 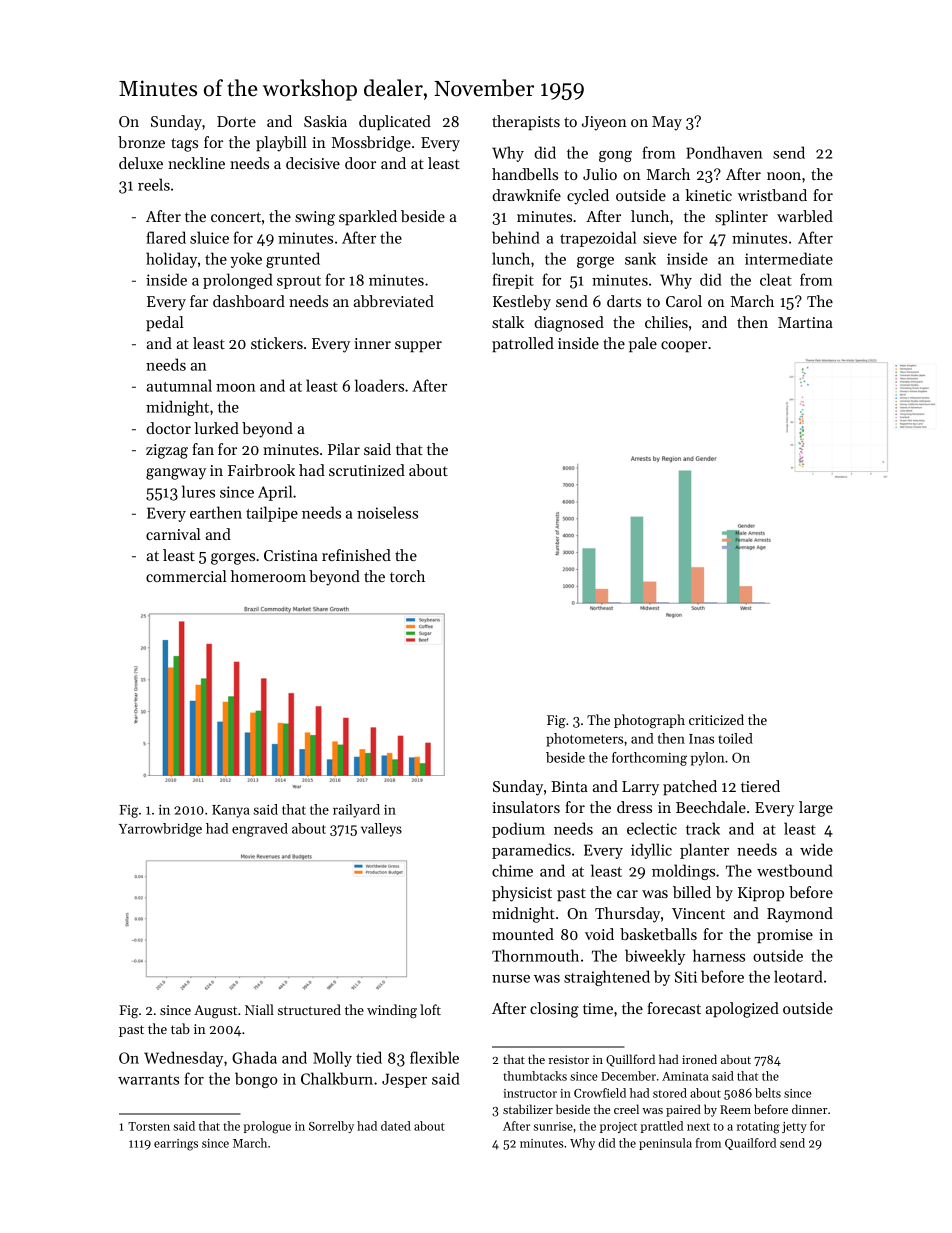 What do you see at coordinates (198, 491) in the page?
I see `lures` at bounding box center [198, 491].
